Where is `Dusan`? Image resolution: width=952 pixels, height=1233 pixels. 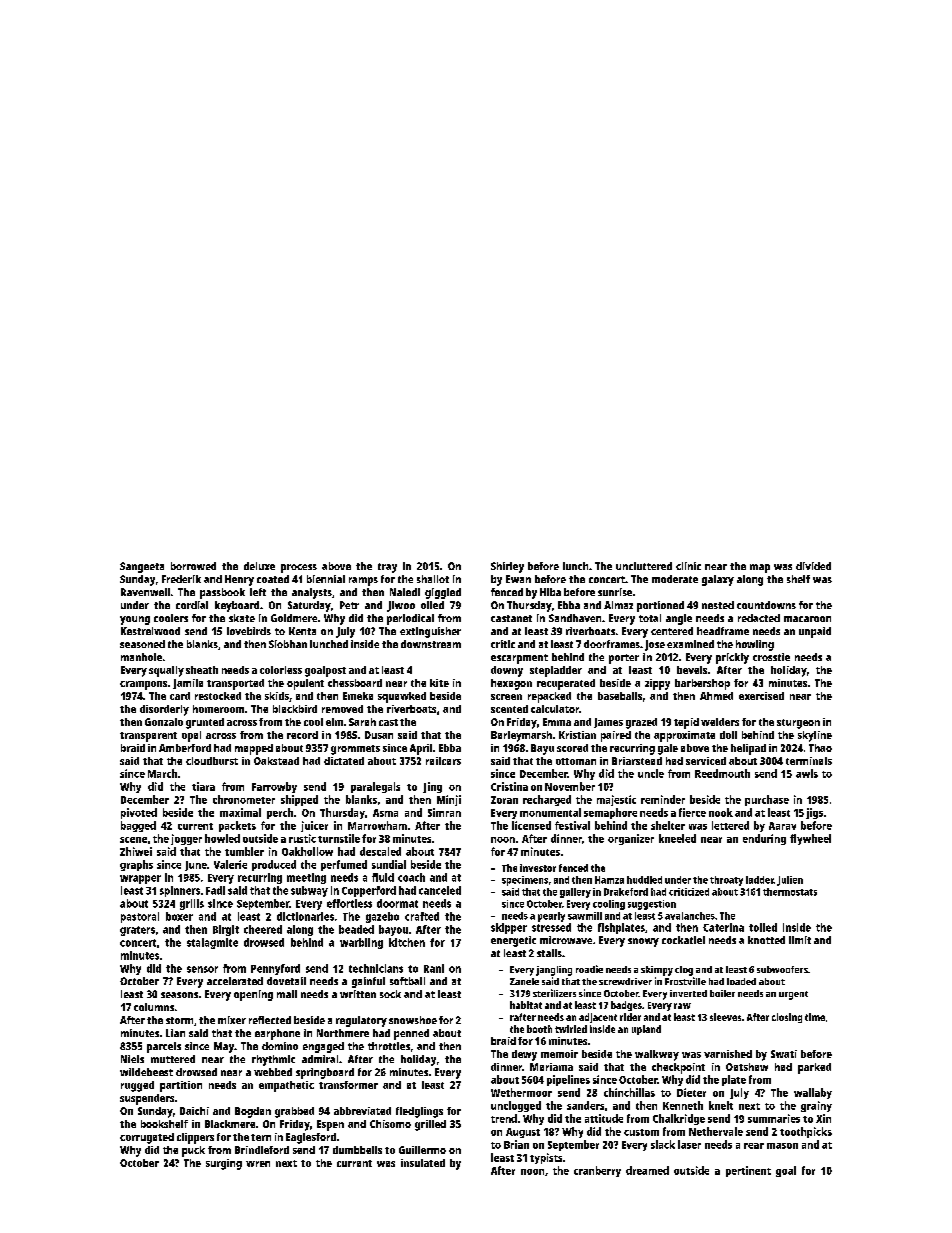 Dusan is located at coordinates (379, 735).
